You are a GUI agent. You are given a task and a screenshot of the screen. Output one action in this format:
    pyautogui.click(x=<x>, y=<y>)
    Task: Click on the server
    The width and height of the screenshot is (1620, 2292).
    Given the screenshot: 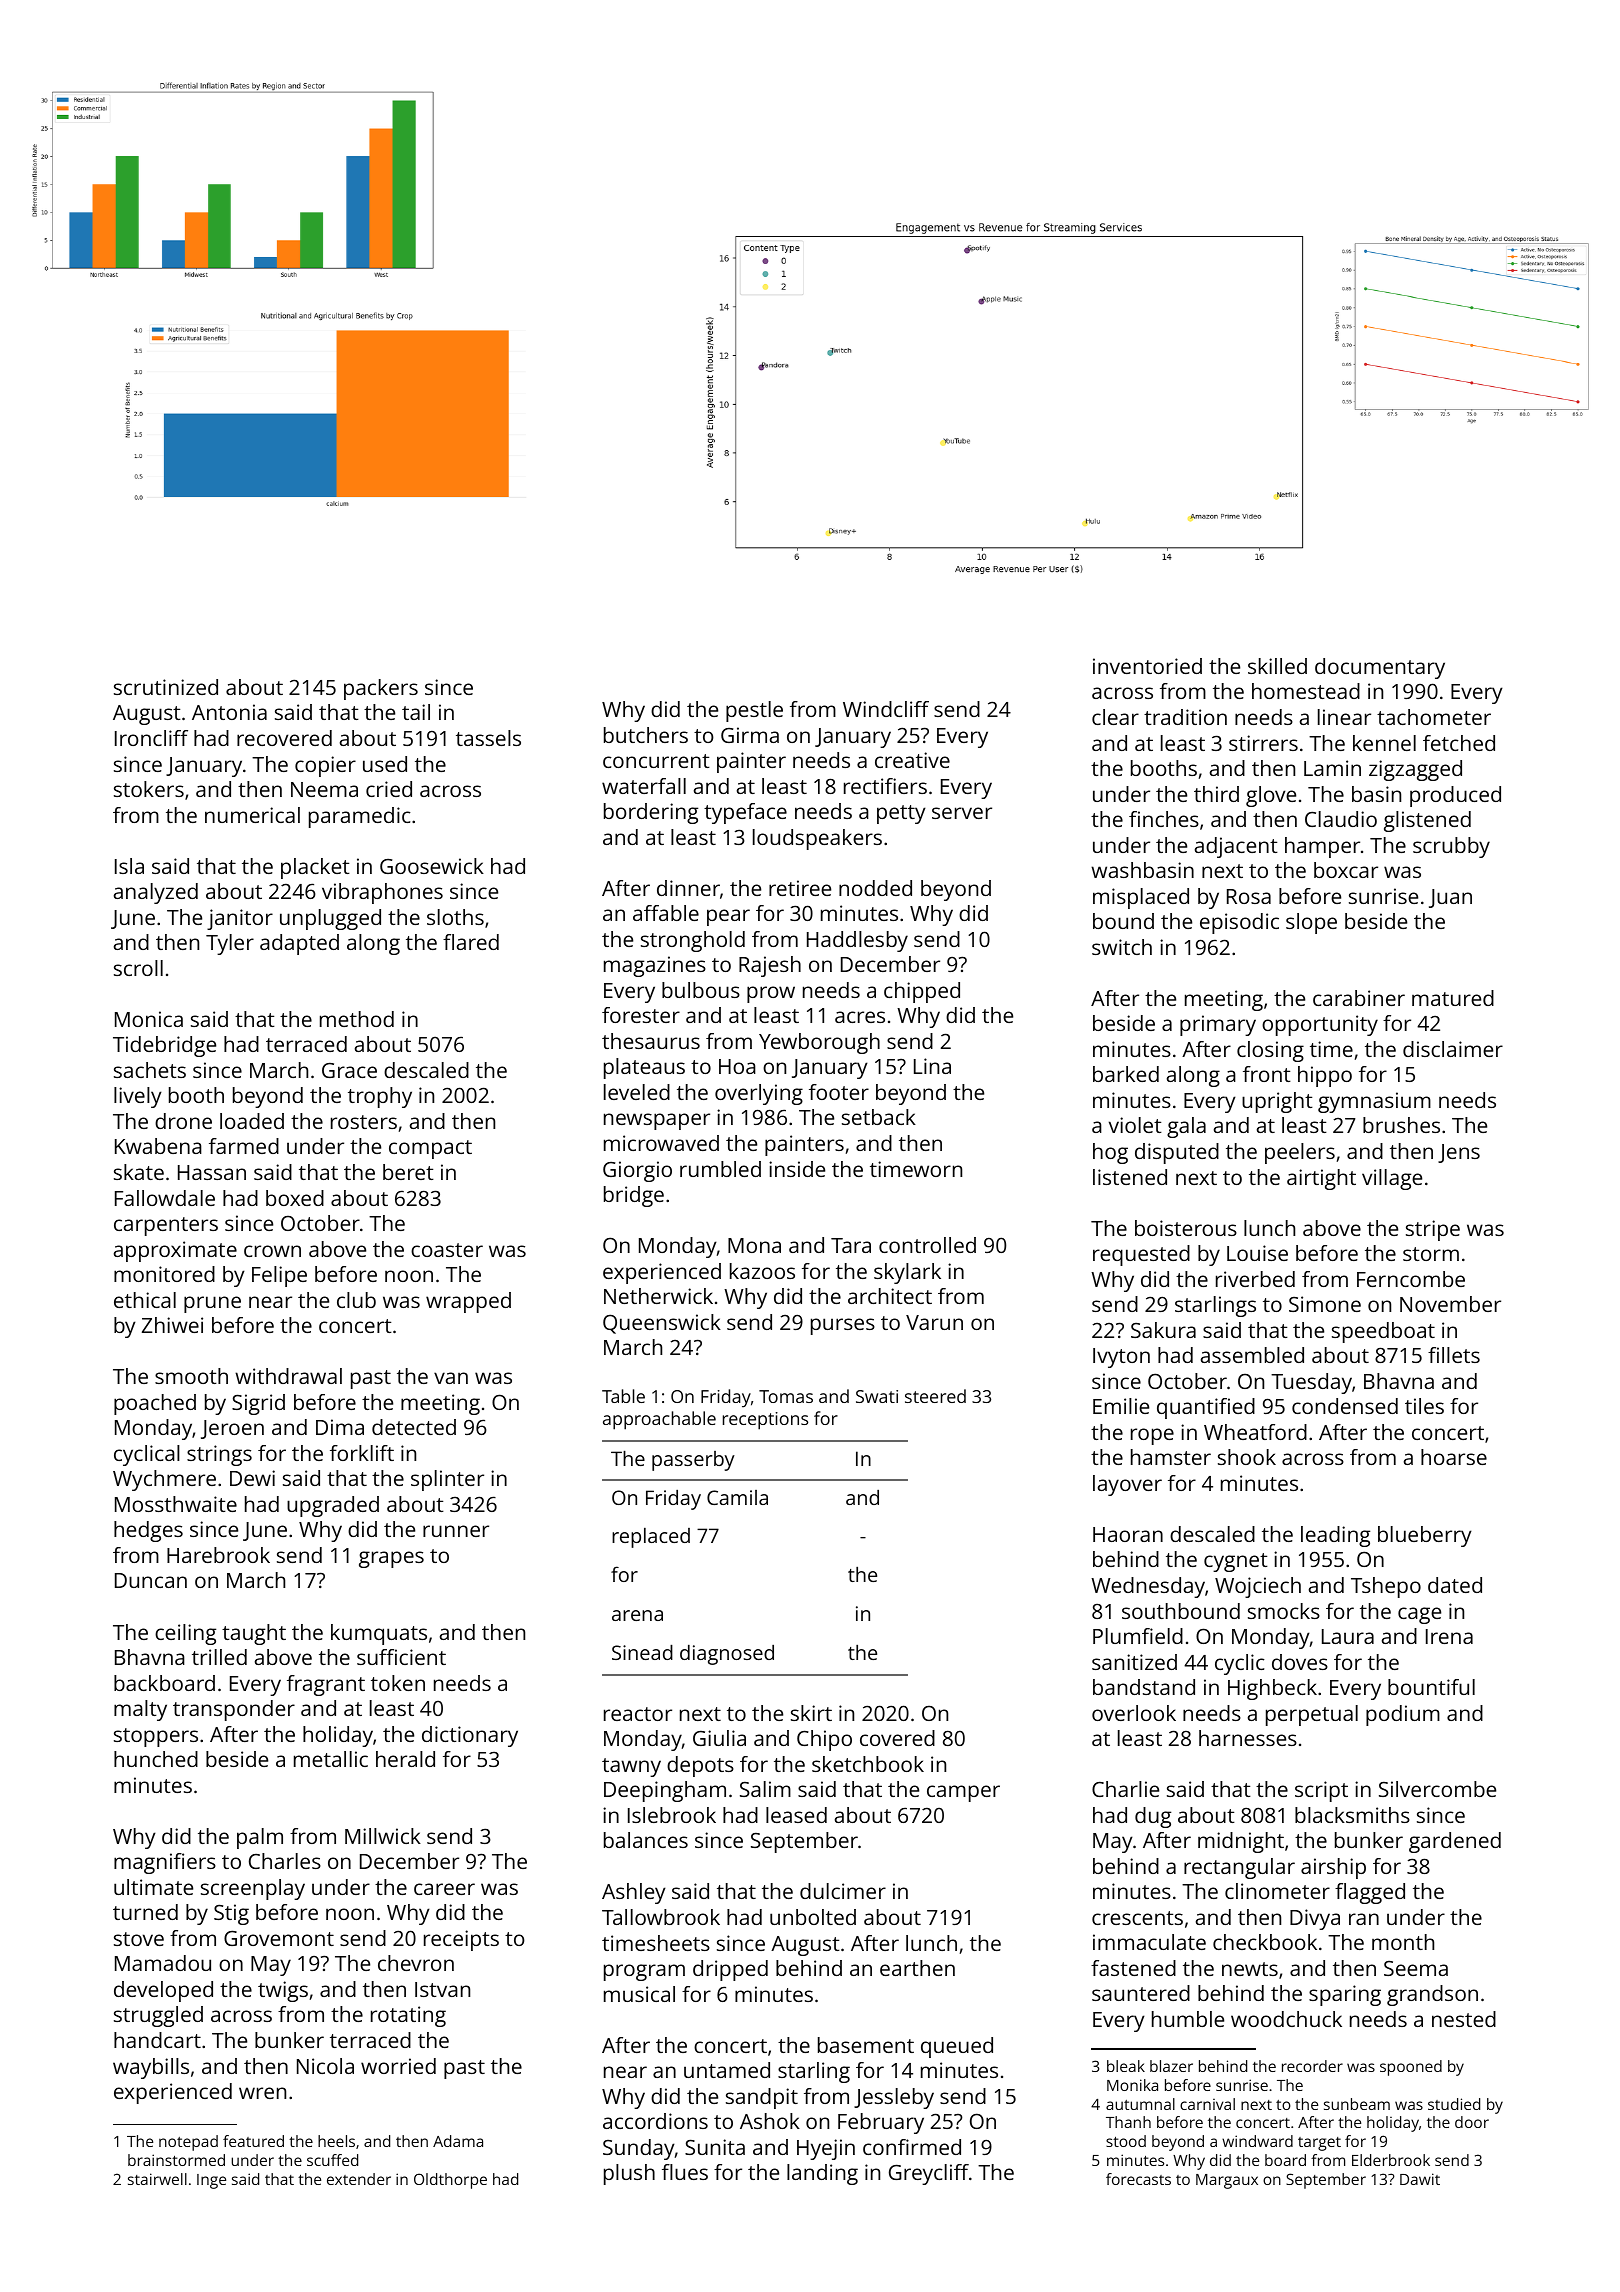 What is the action you would take?
    pyautogui.click(x=962, y=813)
